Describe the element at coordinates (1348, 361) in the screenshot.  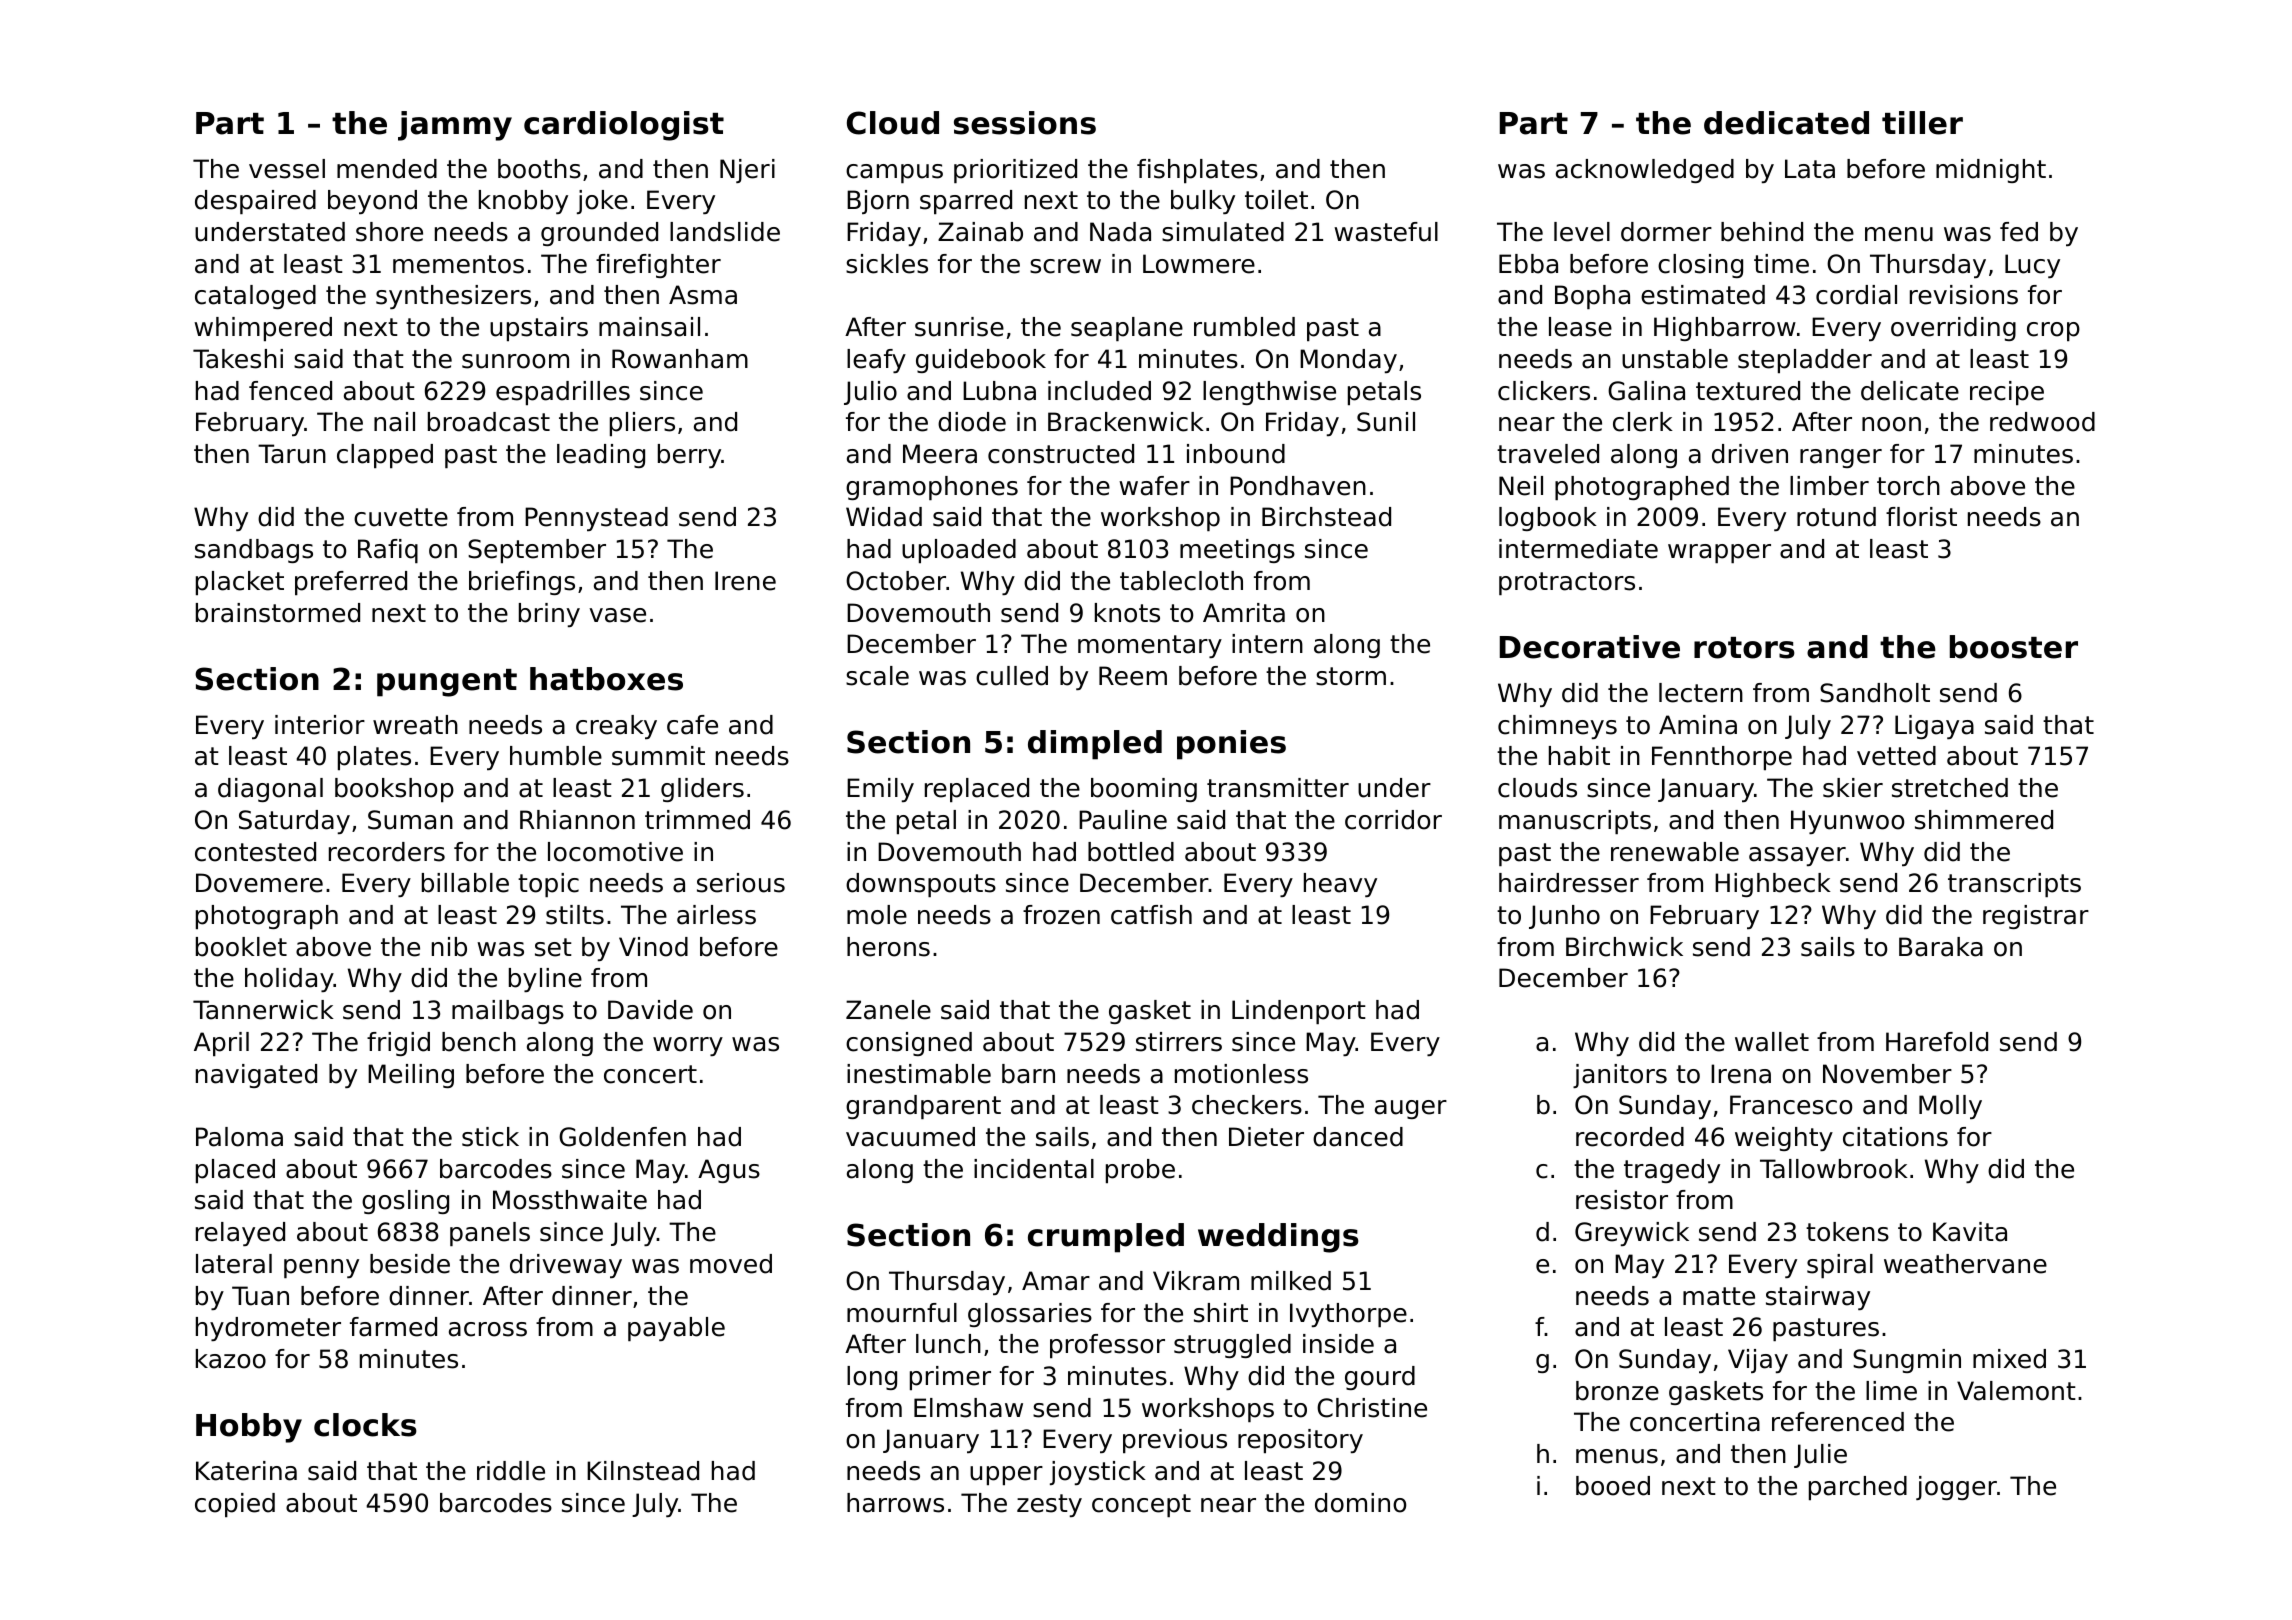
I see `Monday` at that location.
